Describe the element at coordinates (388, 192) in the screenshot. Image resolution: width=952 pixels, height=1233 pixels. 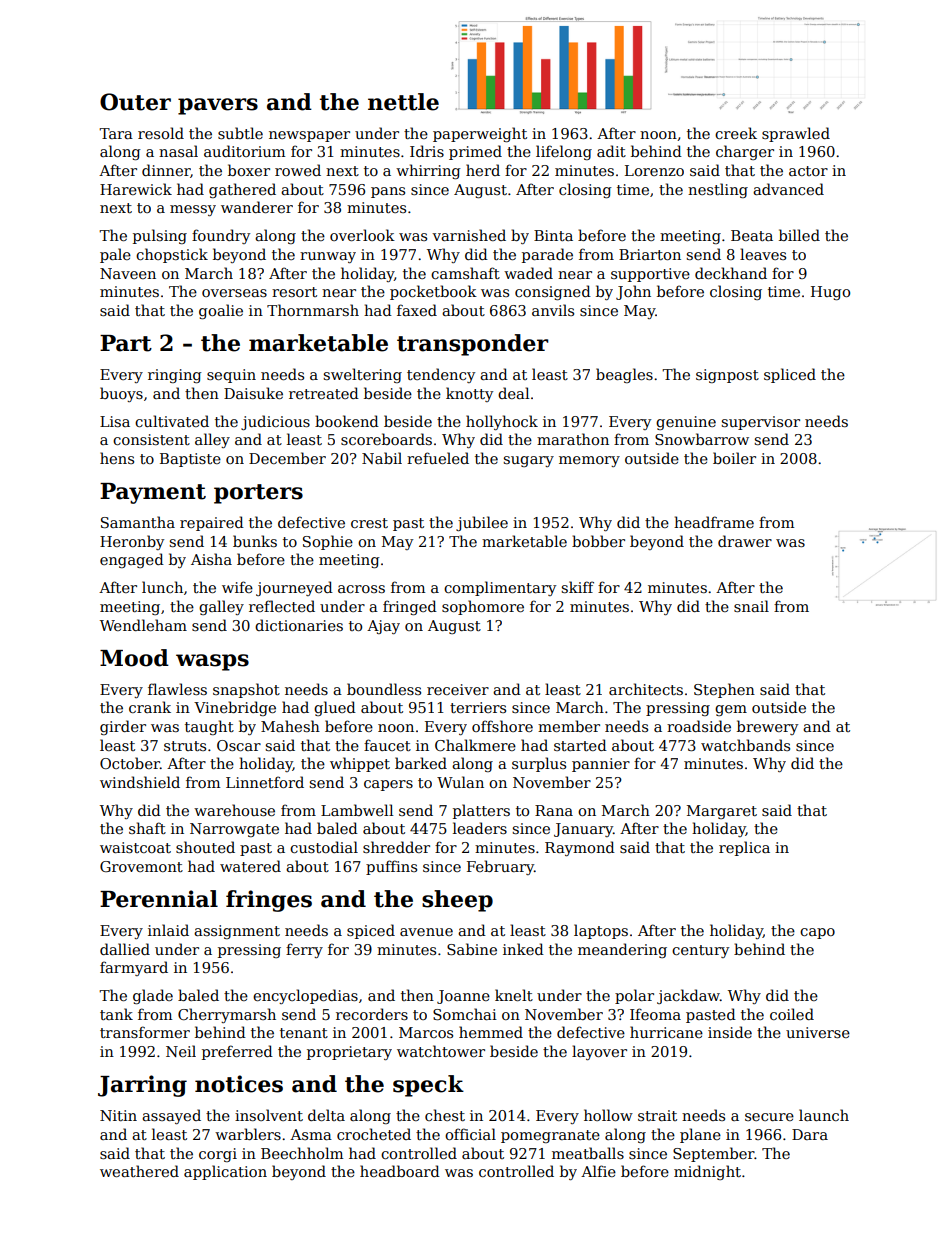
I see `pans` at that location.
